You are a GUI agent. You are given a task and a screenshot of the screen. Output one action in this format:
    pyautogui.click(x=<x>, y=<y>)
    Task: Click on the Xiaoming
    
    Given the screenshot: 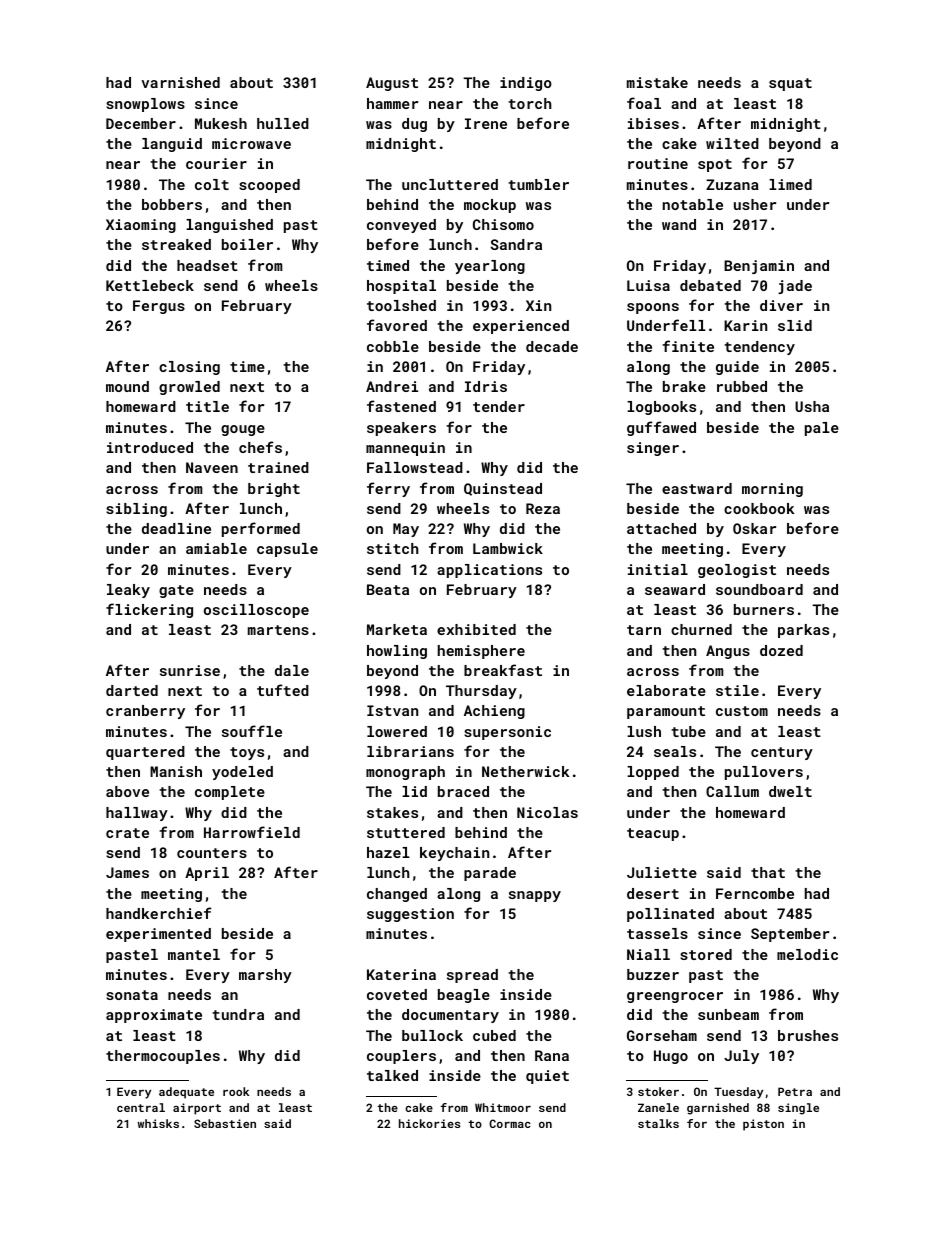 What is the action you would take?
    pyautogui.click(x=141, y=226)
